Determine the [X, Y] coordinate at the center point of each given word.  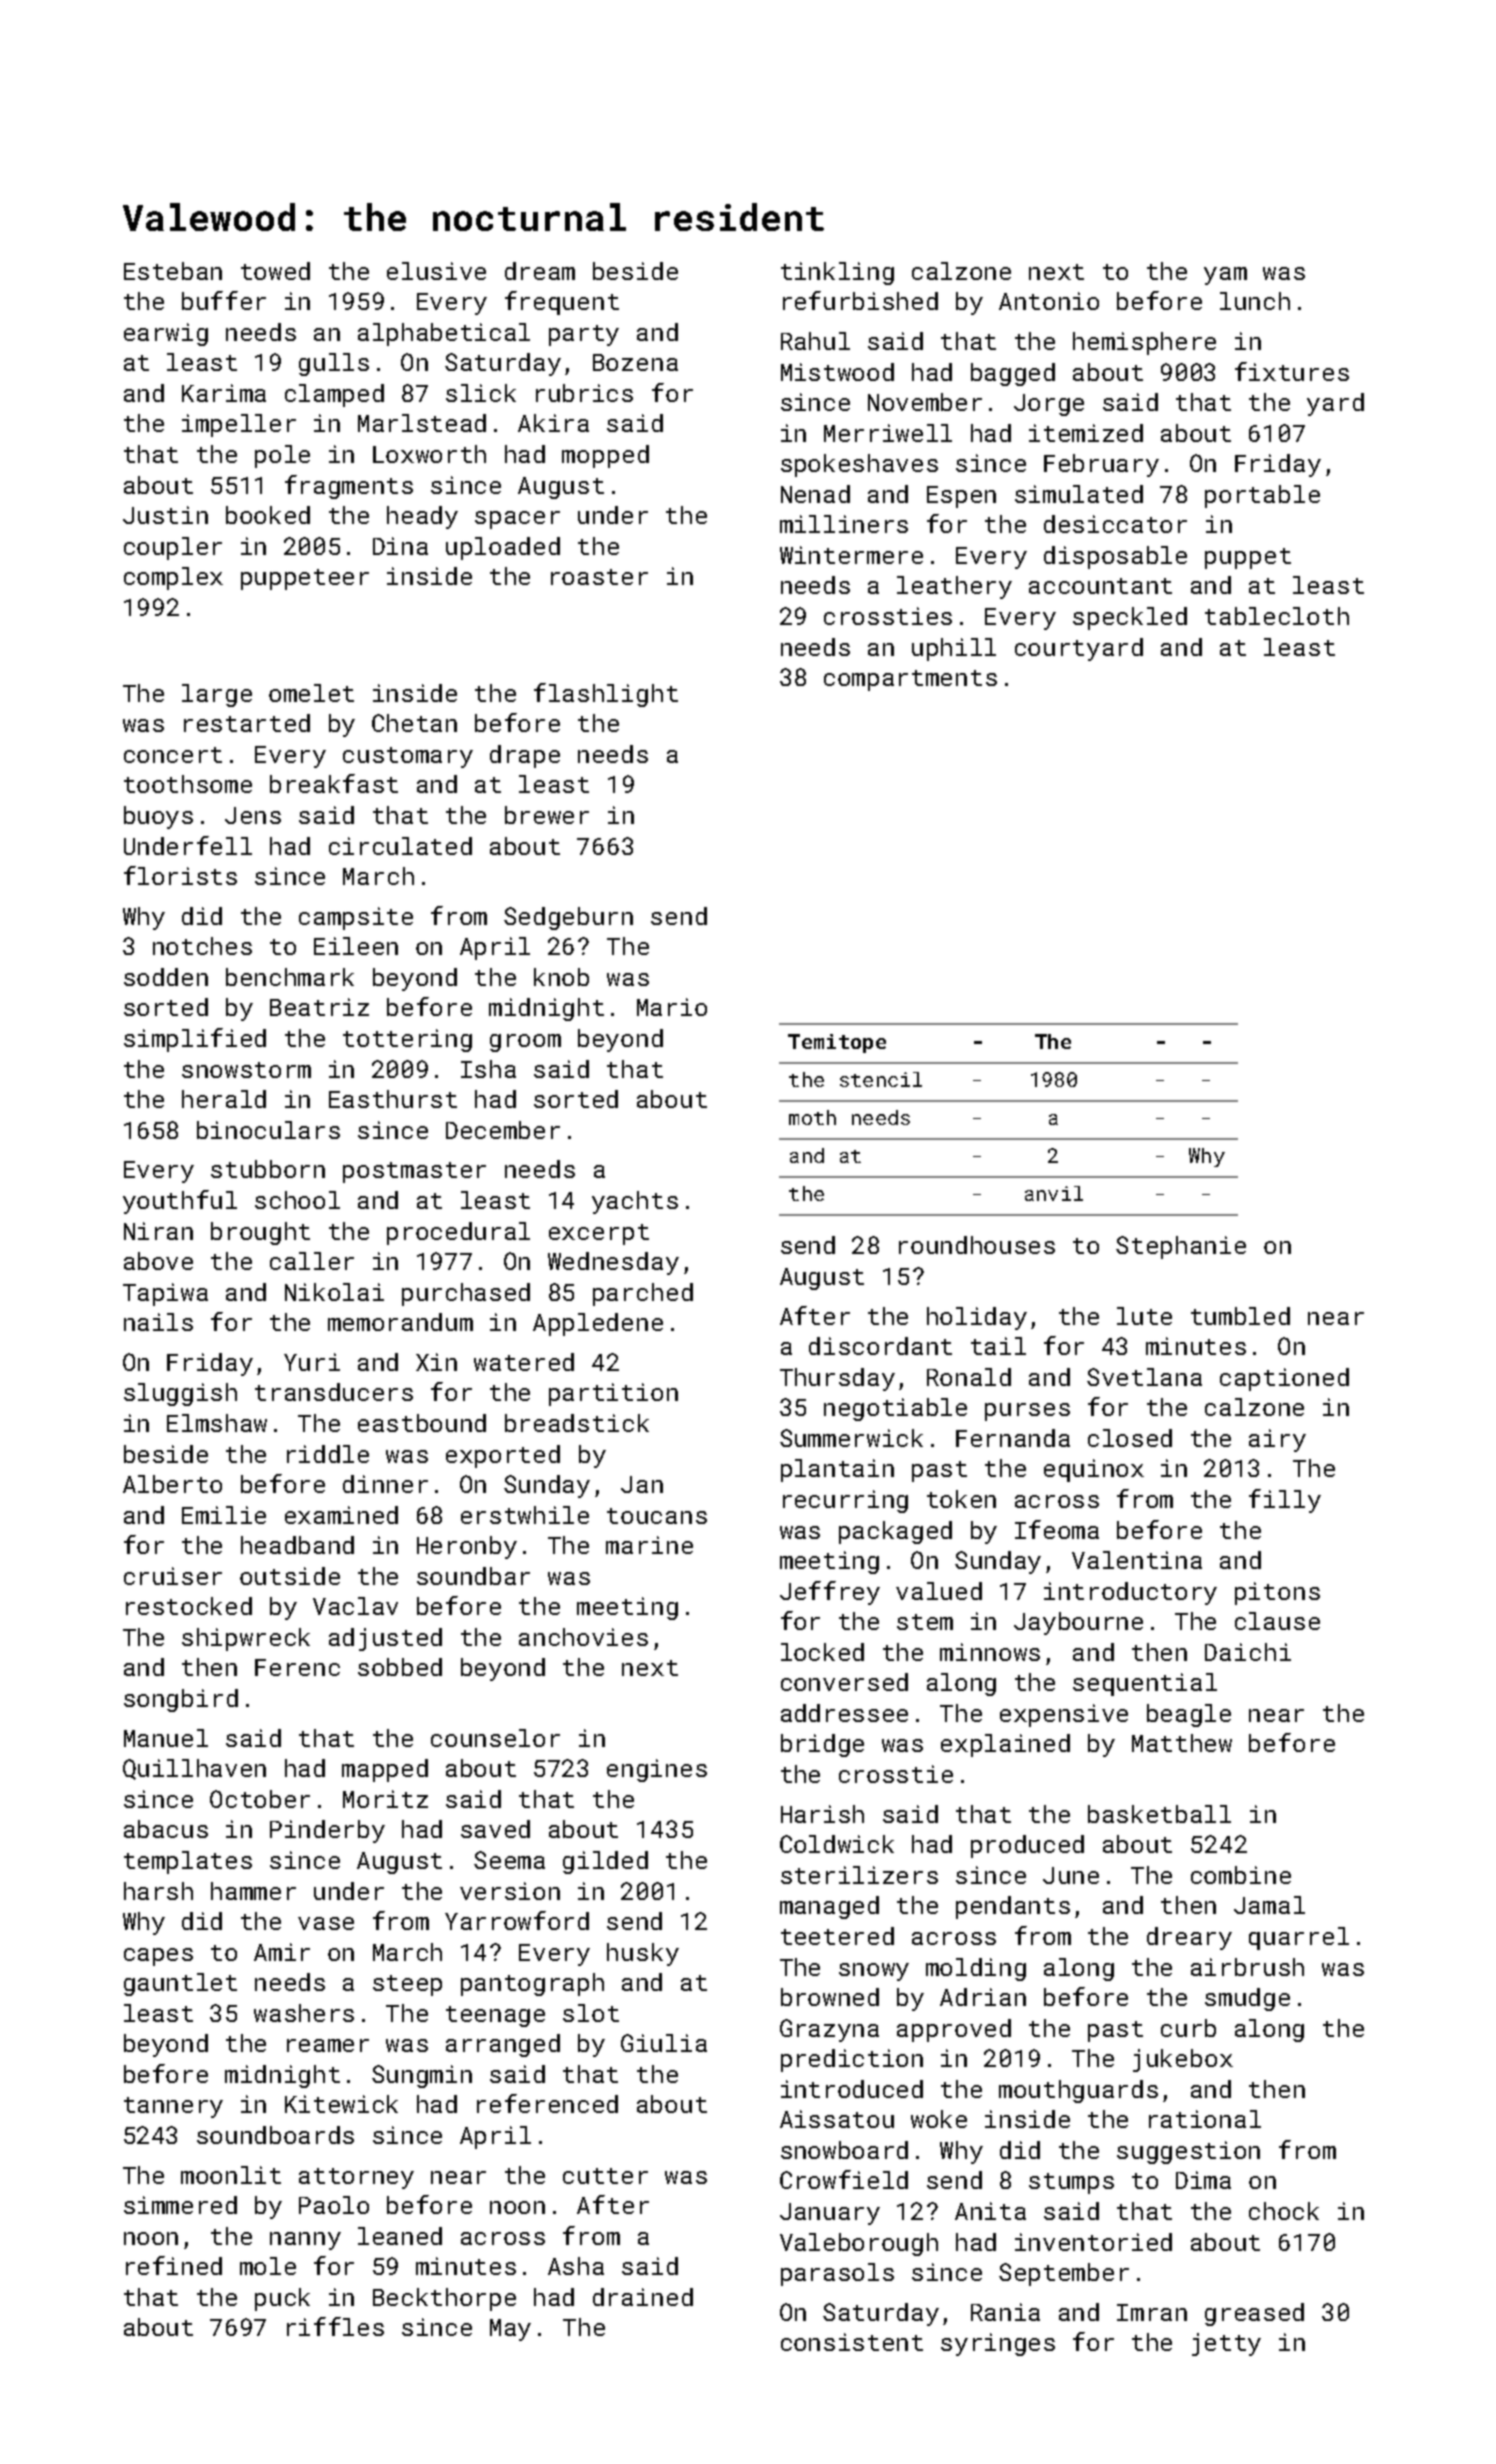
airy [1277, 1440]
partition [613, 1394]
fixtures [1292, 371]
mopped [605, 456]
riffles [335, 2326]
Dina [400, 546]
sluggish [180, 1394]
